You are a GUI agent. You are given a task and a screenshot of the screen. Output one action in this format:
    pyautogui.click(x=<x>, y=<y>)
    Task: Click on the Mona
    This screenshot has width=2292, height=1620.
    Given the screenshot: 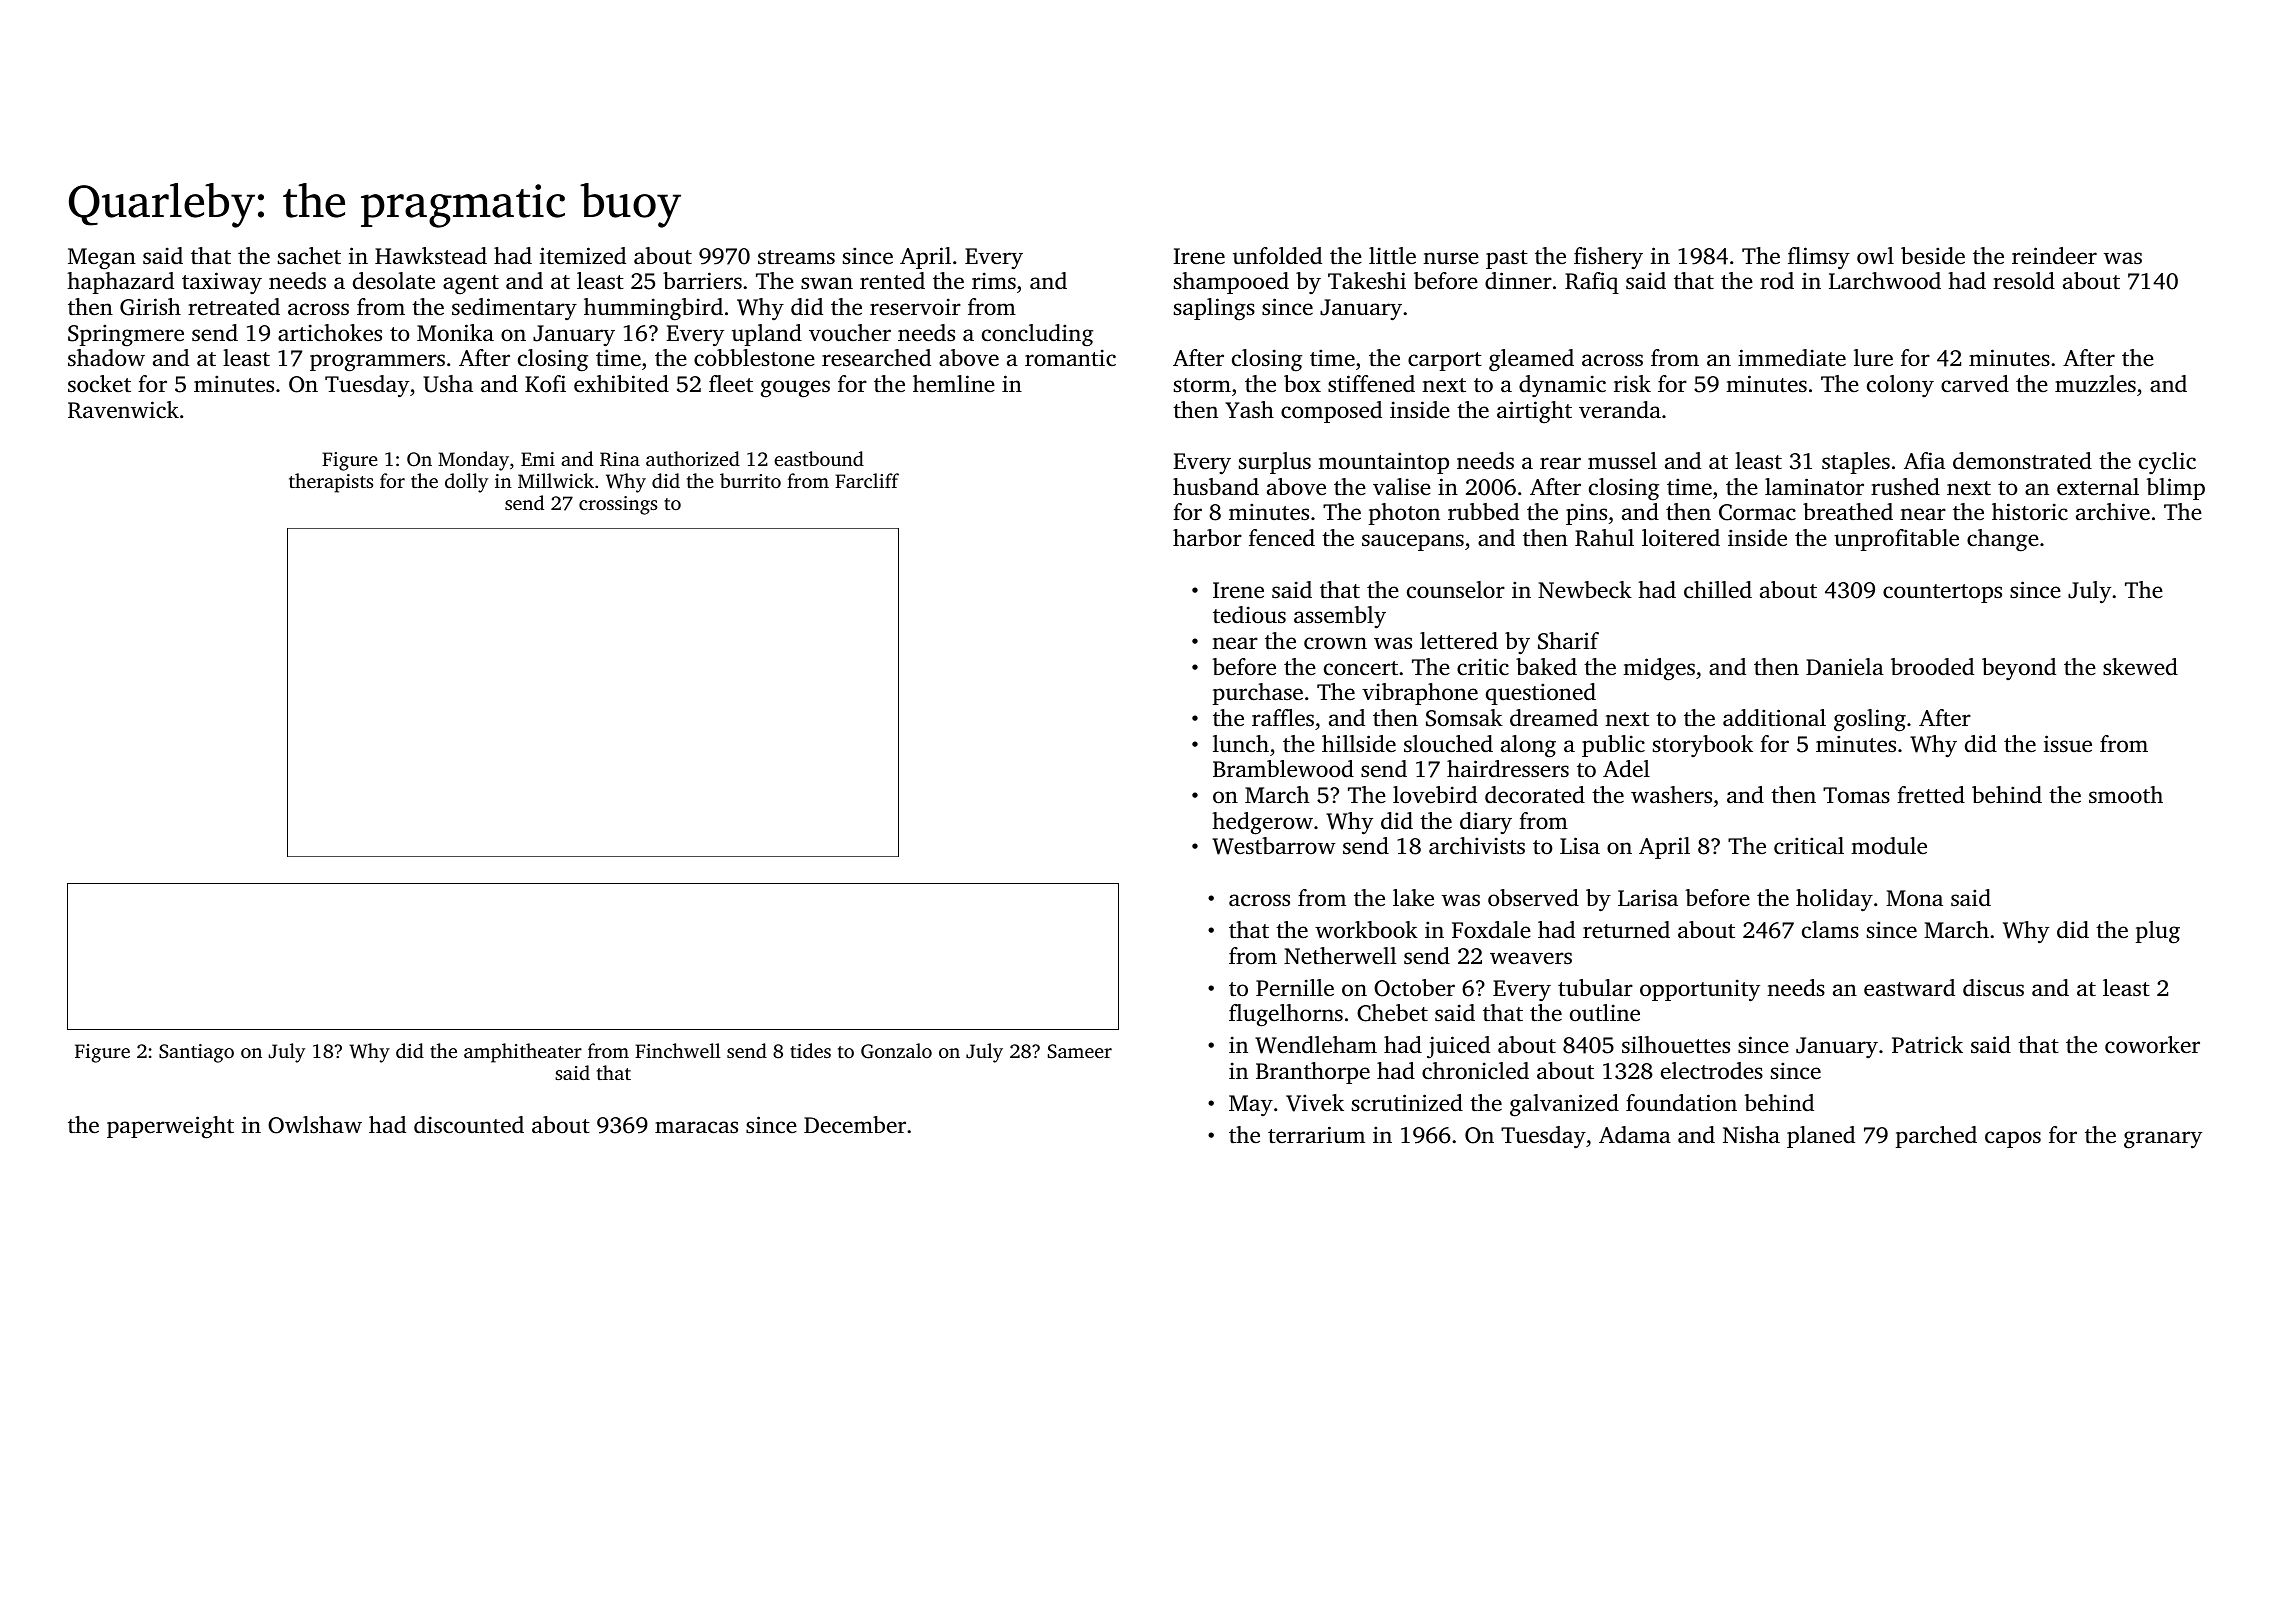 What is the action you would take?
    pyautogui.click(x=1914, y=898)
